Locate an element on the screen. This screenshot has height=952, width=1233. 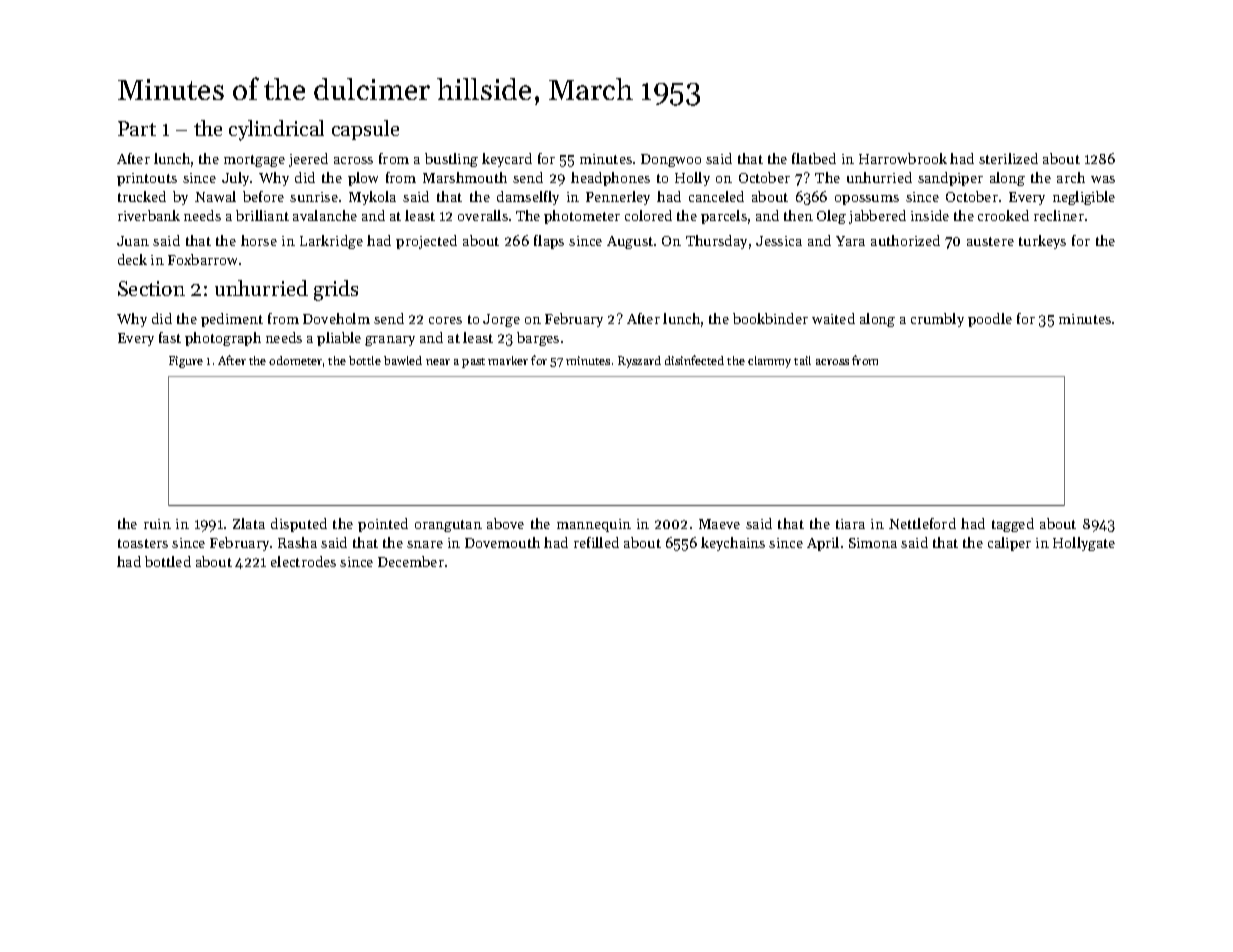
trucked is located at coordinates (142, 196).
